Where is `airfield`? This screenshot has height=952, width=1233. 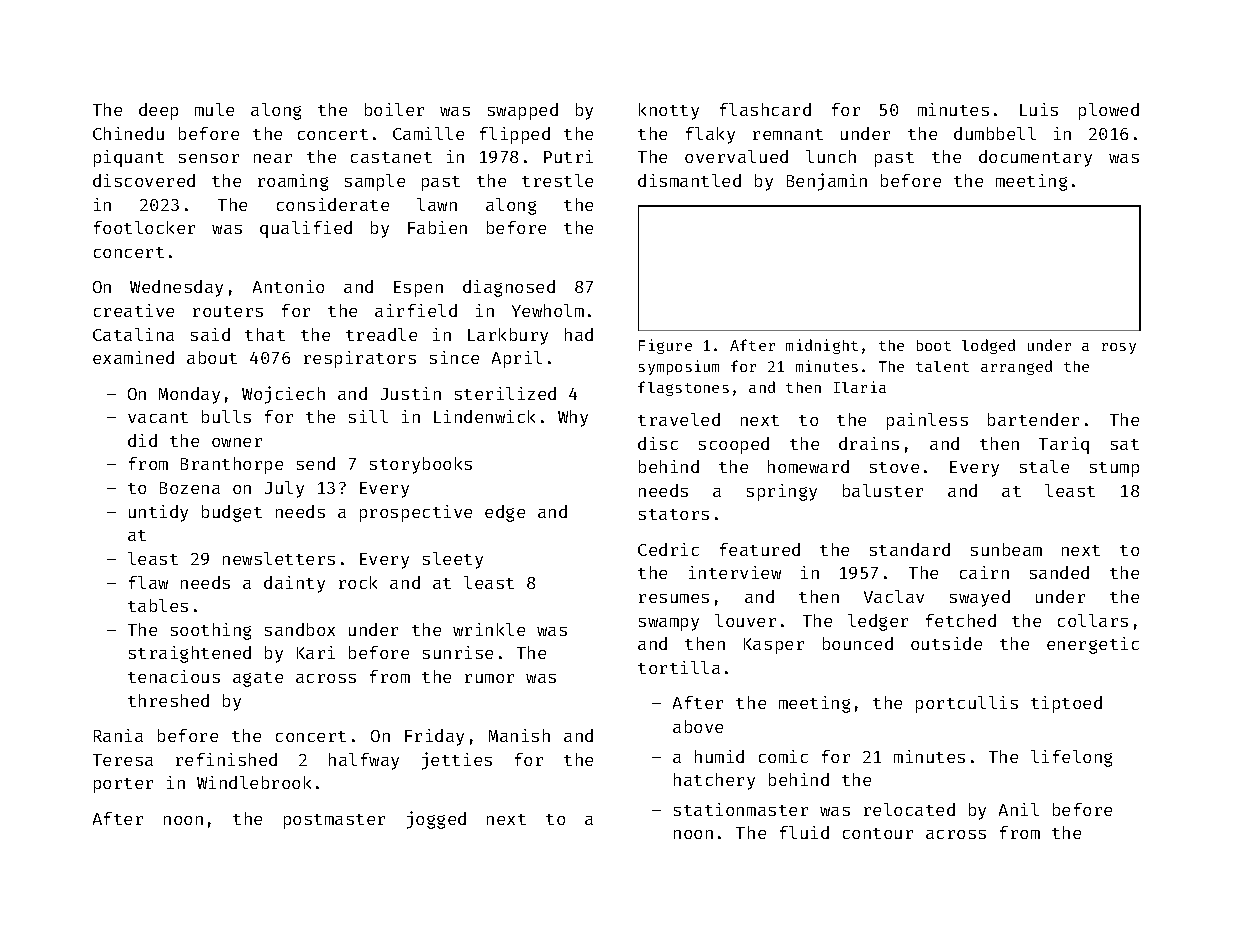
airfield is located at coordinates (416, 310).
